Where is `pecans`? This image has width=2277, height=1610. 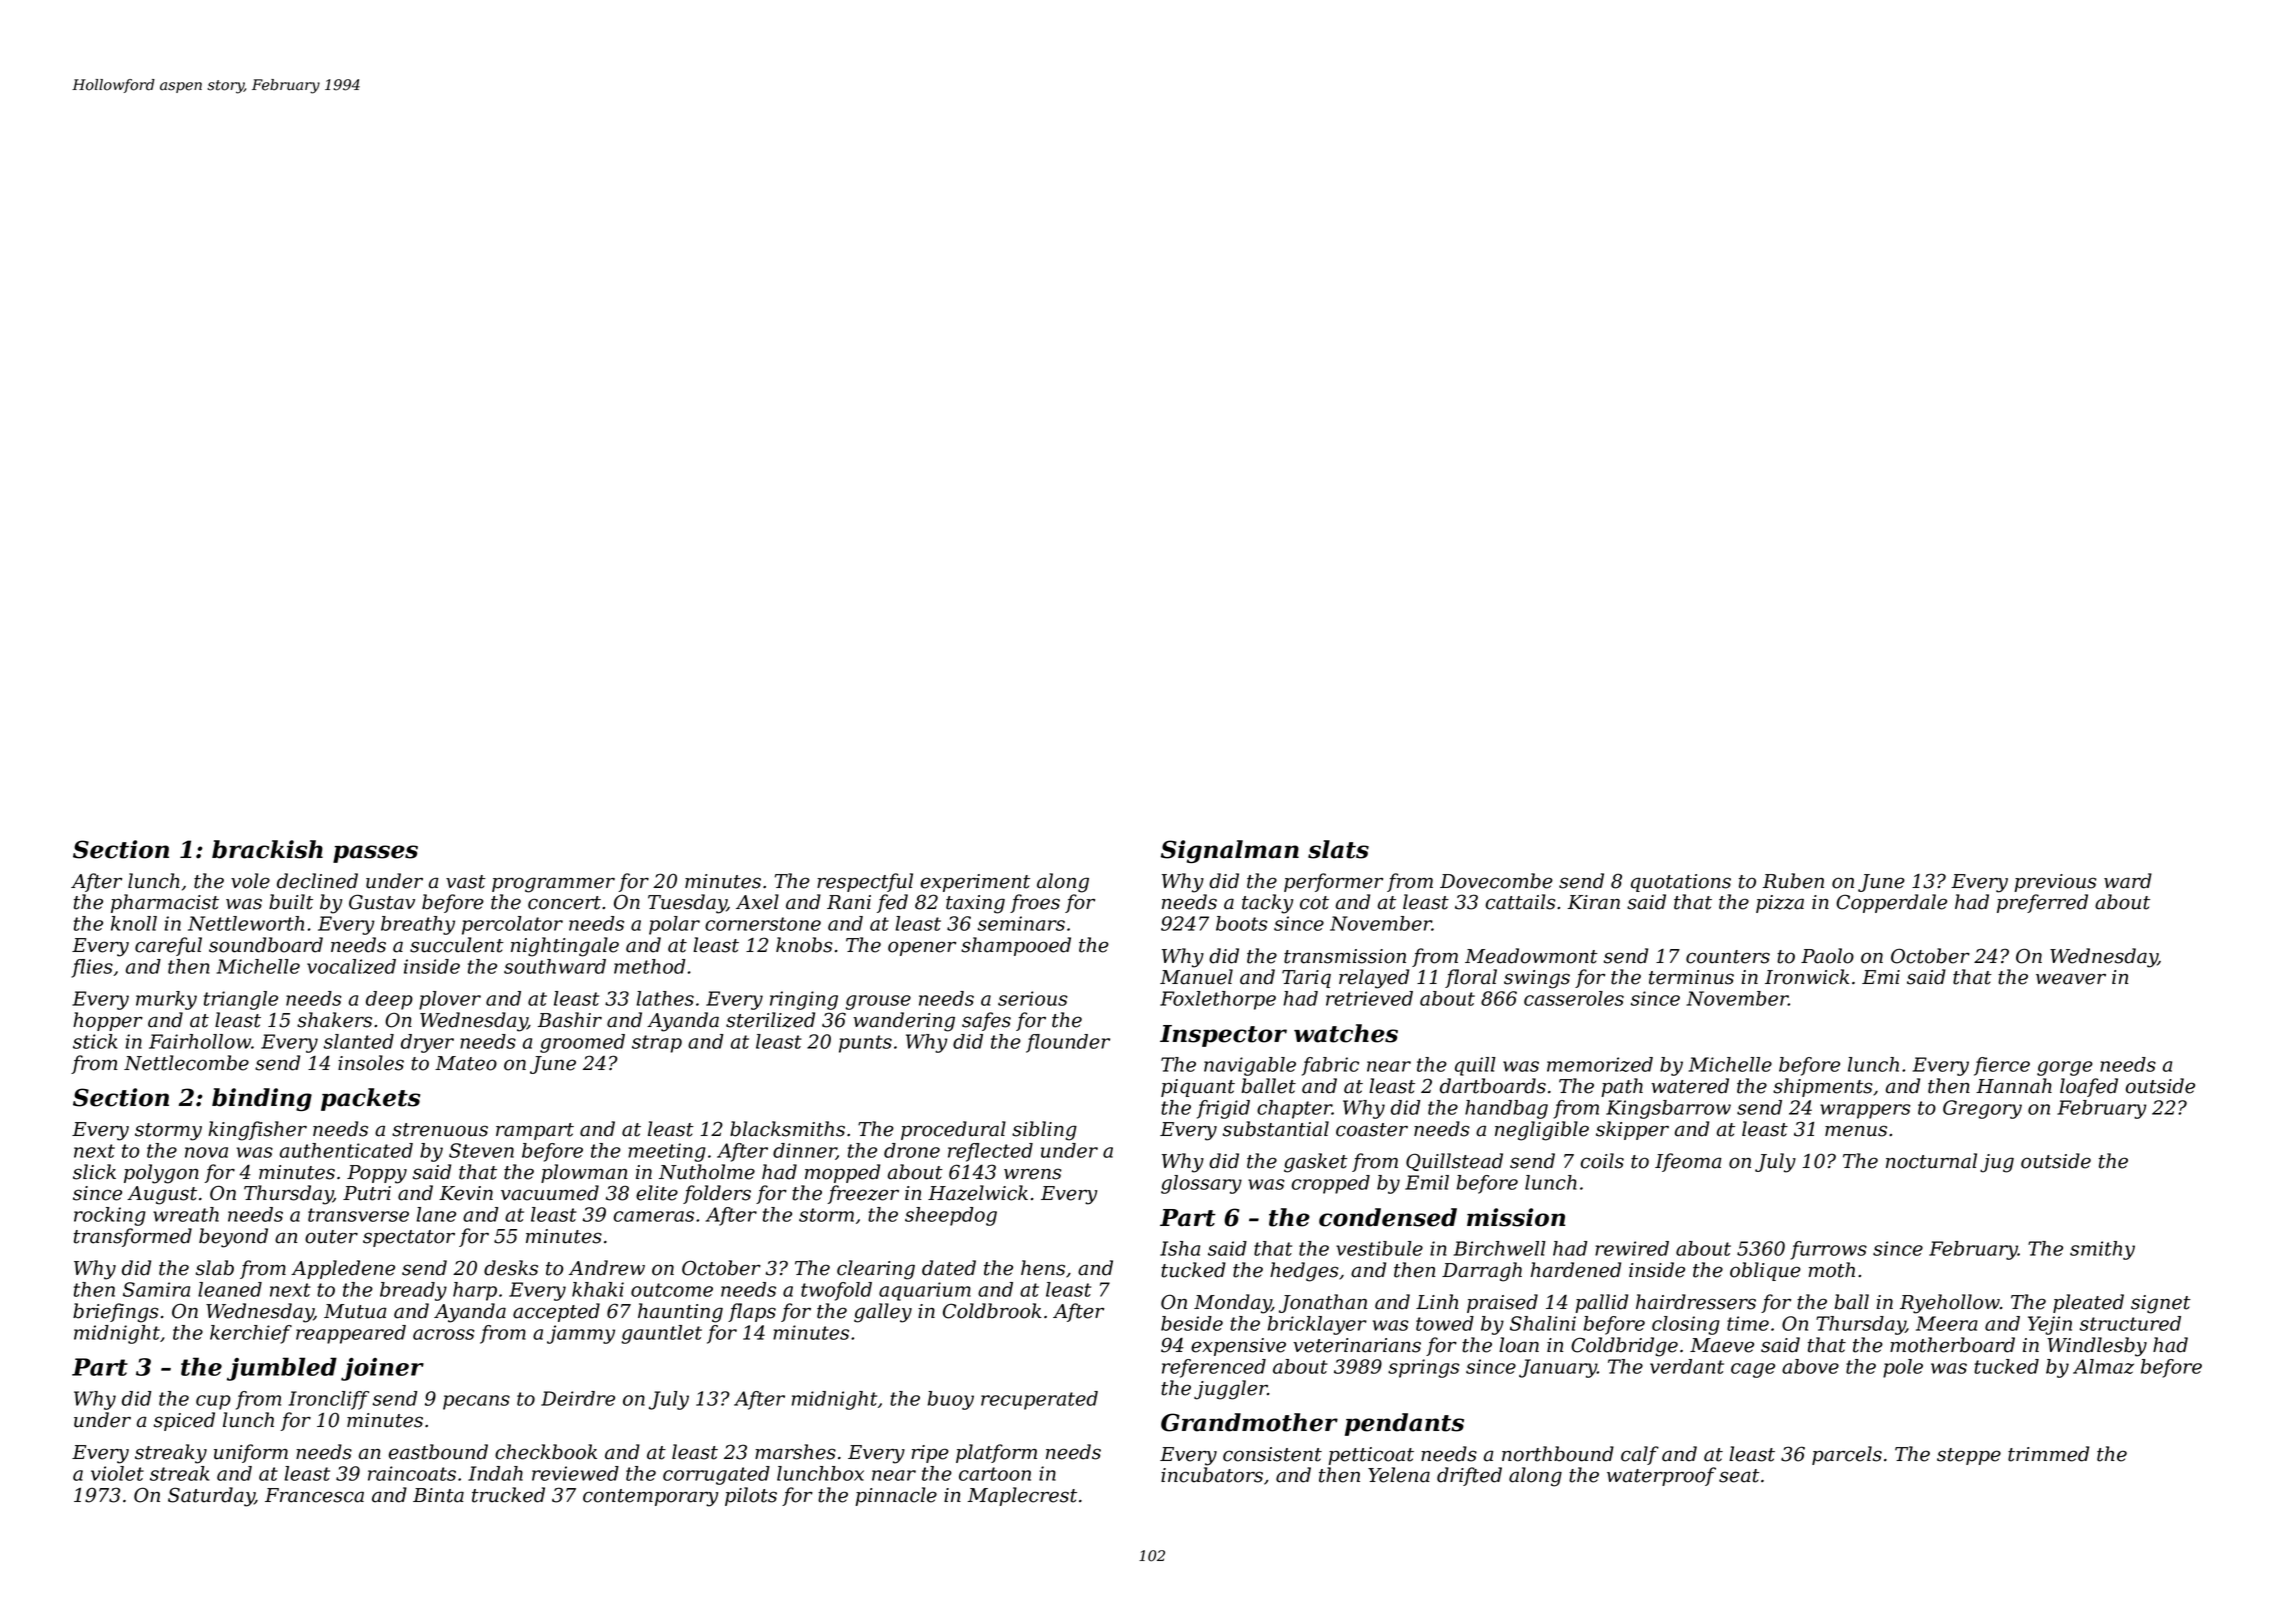 pecans is located at coordinates (476, 1402).
